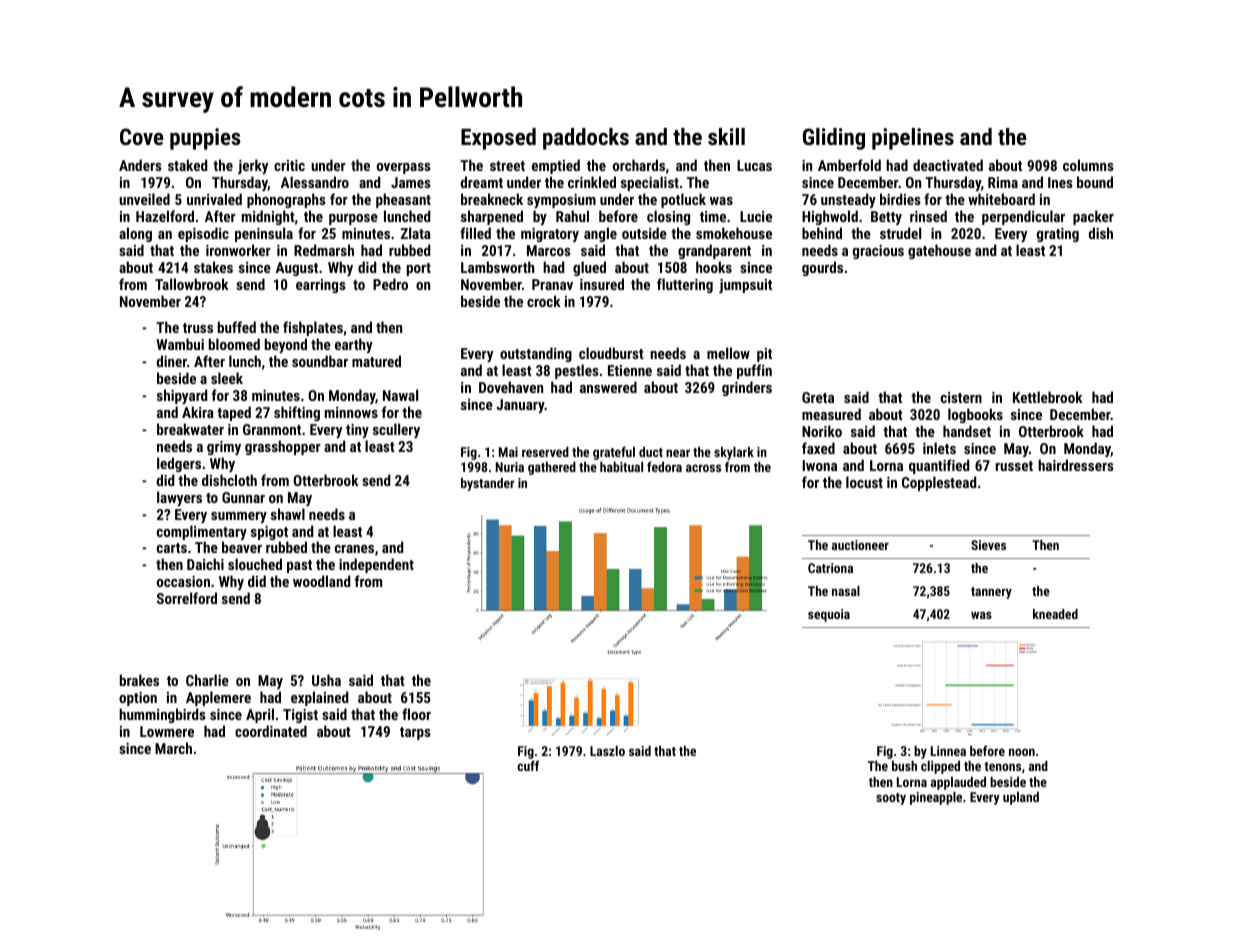  What do you see at coordinates (822, 268) in the screenshot?
I see `gourds` at bounding box center [822, 268].
